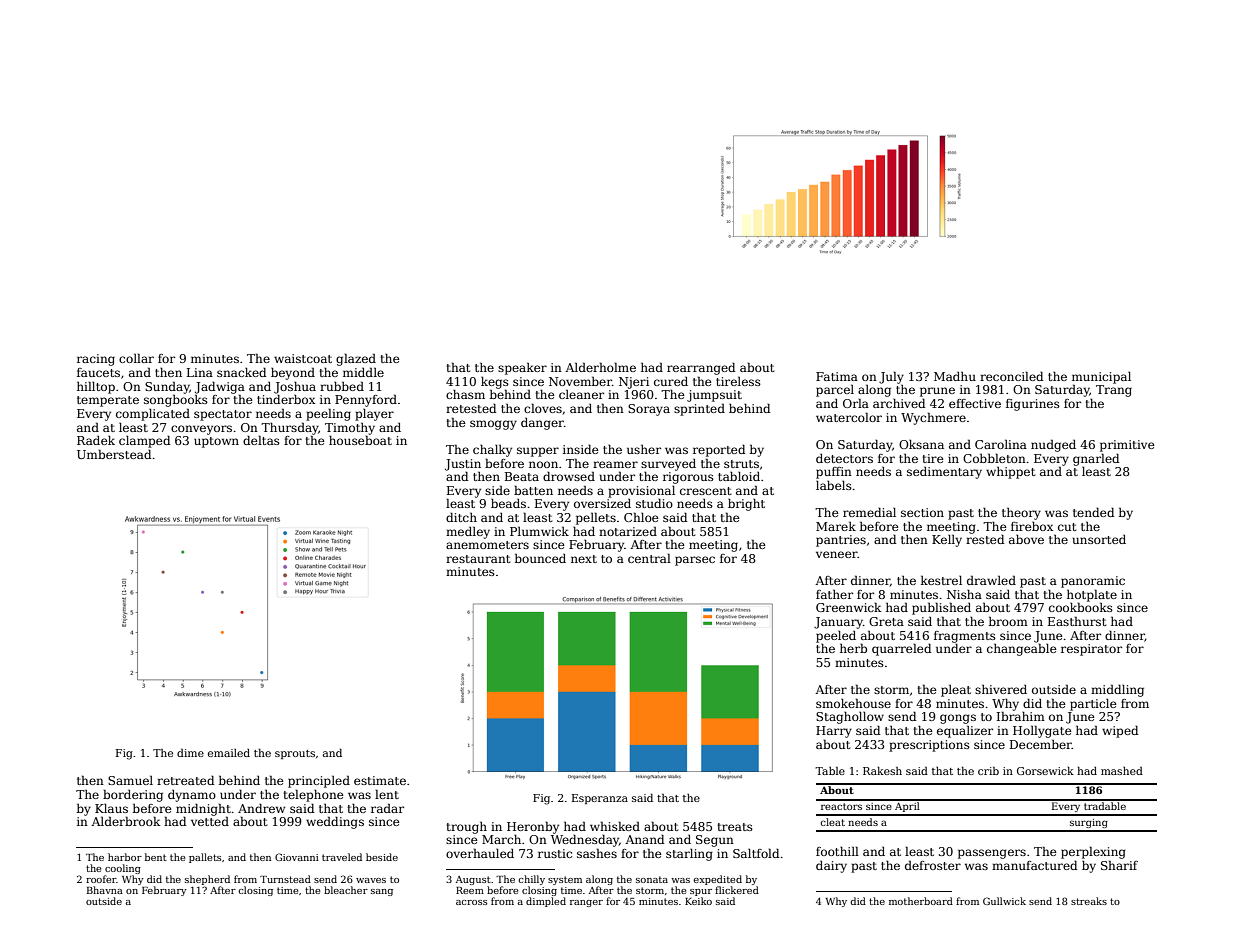  What do you see at coordinates (741, 464) in the page?
I see `struts` at bounding box center [741, 464].
